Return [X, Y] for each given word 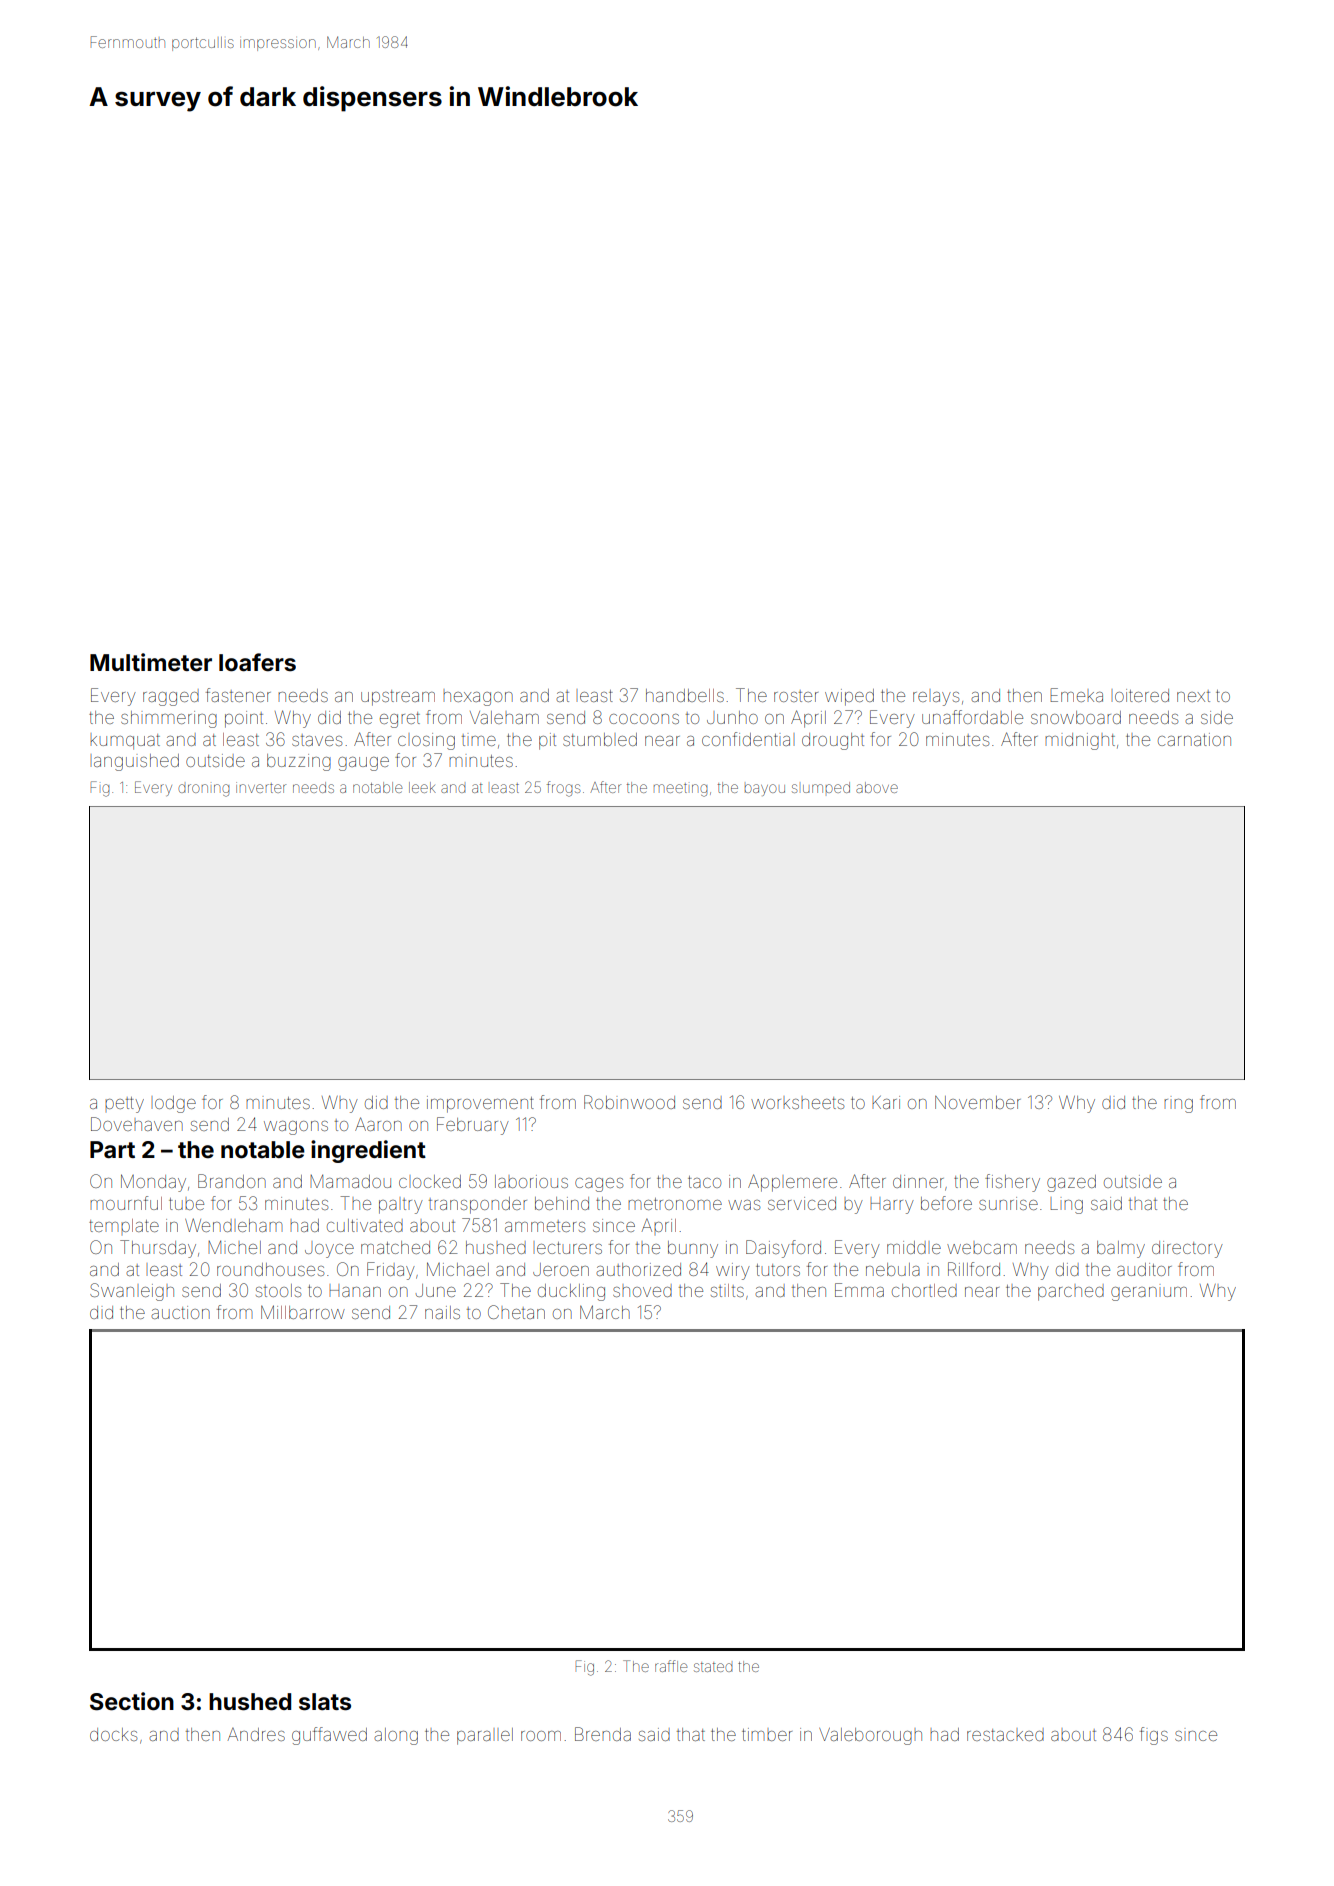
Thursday [158, 1249]
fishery [1012, 1183]
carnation [1194, 739]
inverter [261, 787]
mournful [126, 1203]
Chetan [516, 1312]
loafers [257, 662]
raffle [671, 1666]
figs [1154, 1736]
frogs [563, 789]
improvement [480, 1104]
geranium [1149, 1294]
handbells [685, 695]
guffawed [329, 1736]
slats [325, 1702]
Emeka [1076, 695]
